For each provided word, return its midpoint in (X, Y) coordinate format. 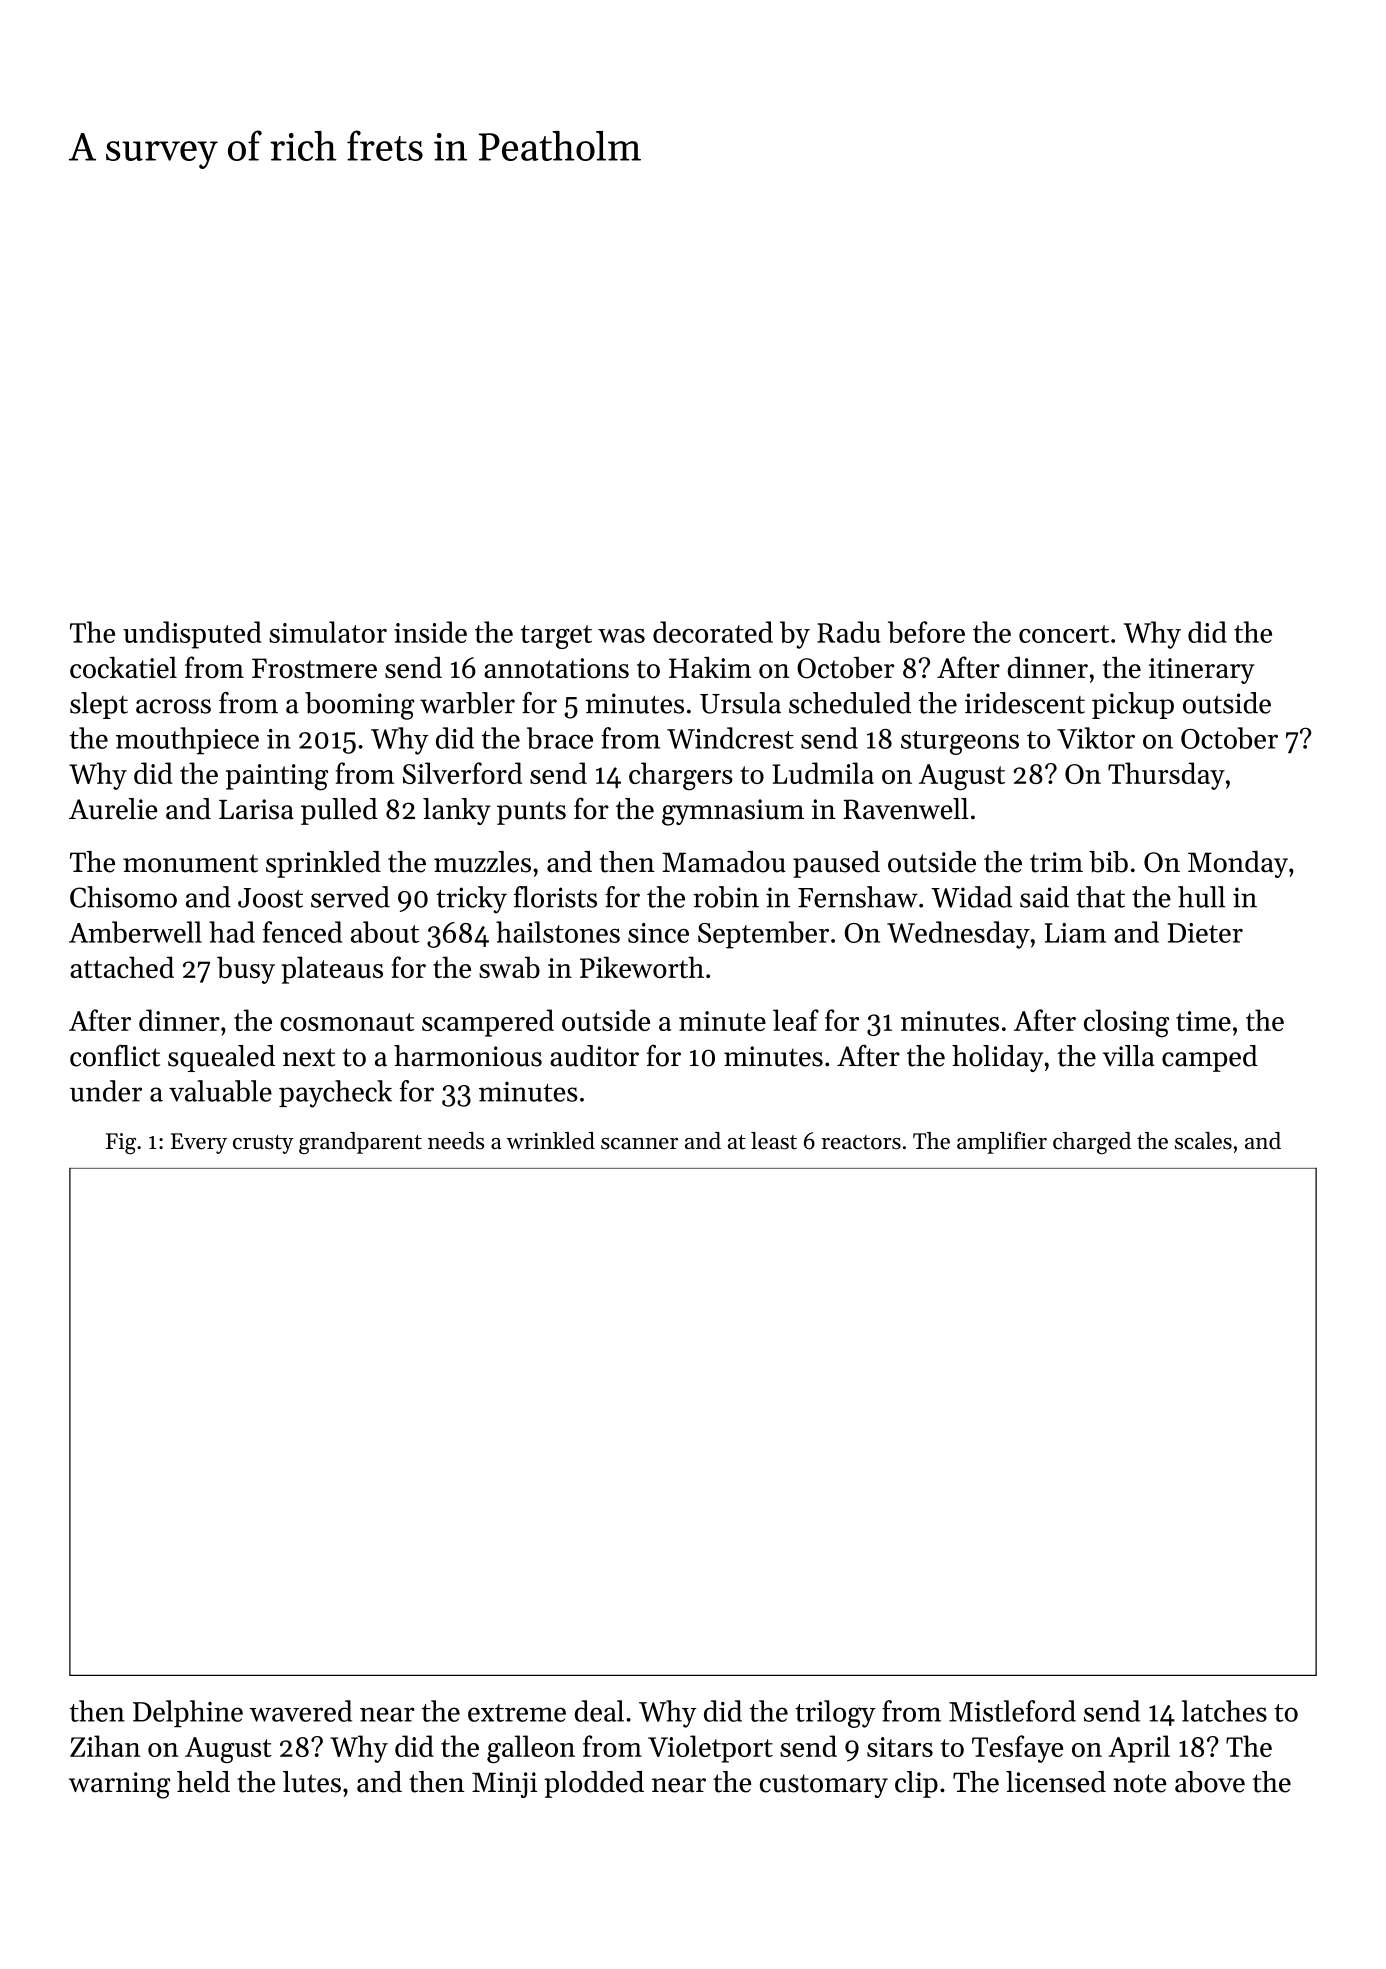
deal (599, 1711)
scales (1203, 1141)
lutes (312, 1782)
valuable (220, 1091)
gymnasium (733, 812)
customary (824, 1786)
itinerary (1202, 671)
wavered (301, 1711)
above (1210, 1782)
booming (360, 706)
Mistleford (1012, 1711)
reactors (861, 1142)
